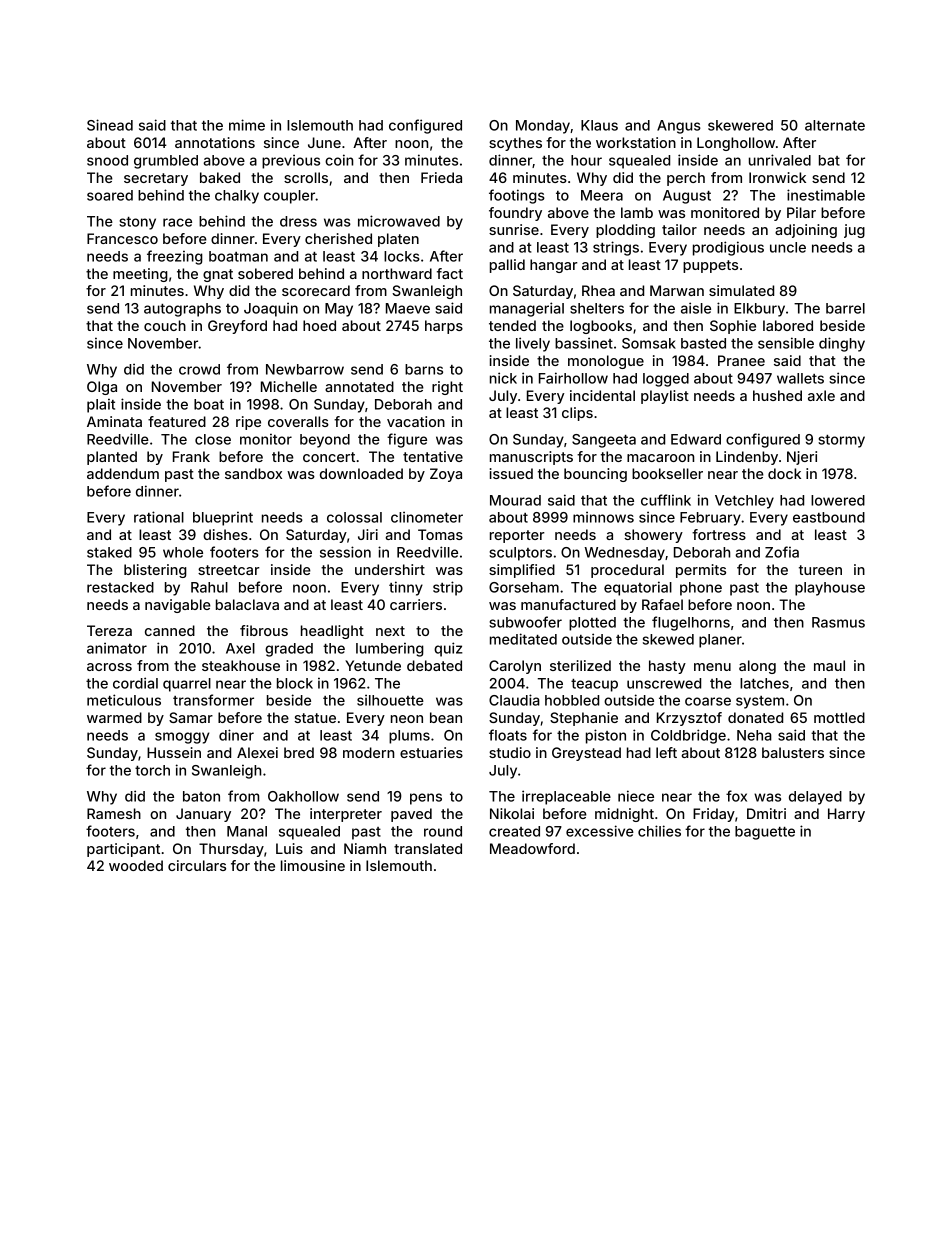  What do you see at coordinates (543, 127) in the image?
I see `Monday` at bounding box center [543, 127].
